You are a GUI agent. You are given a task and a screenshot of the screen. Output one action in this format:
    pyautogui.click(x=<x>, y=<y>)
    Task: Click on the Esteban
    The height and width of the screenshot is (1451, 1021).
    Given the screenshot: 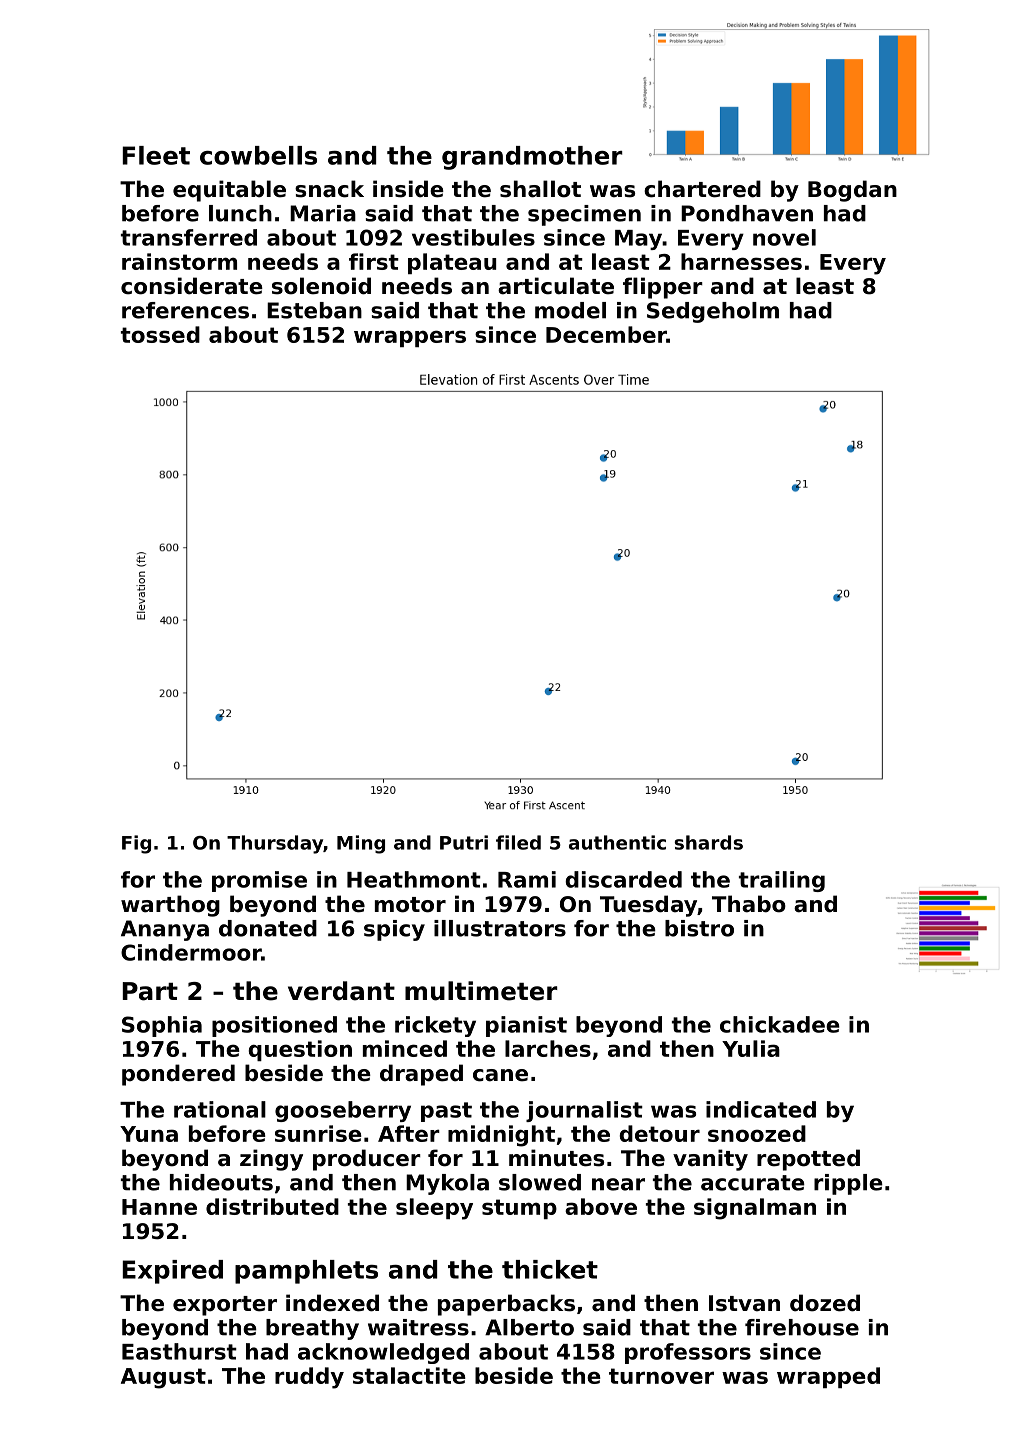 What is the action you would take?
    pyautogui.click(x=314, y=310)
